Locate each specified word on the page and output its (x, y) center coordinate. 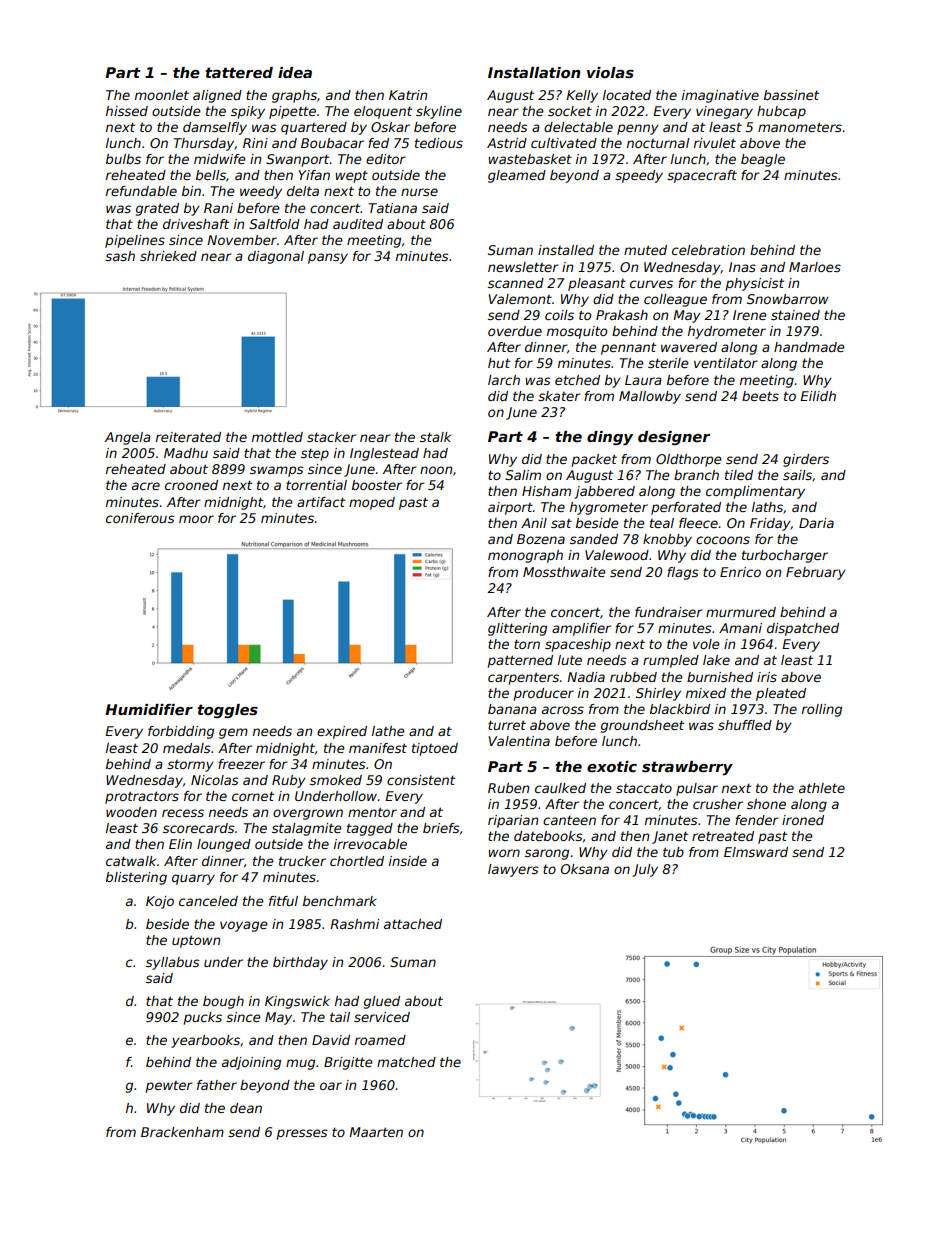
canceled (208, 901)
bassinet (791, 95)
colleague (675, 300)
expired (342, 732)
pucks (203, 1018)
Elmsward (756, 852)
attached (413, 924)
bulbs (123, 159)
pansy (328, 258)
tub (673, 852)
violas (610, 72)
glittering (517, 629)
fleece (698, 523)
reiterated (188, 437)
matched (406, 1062)
